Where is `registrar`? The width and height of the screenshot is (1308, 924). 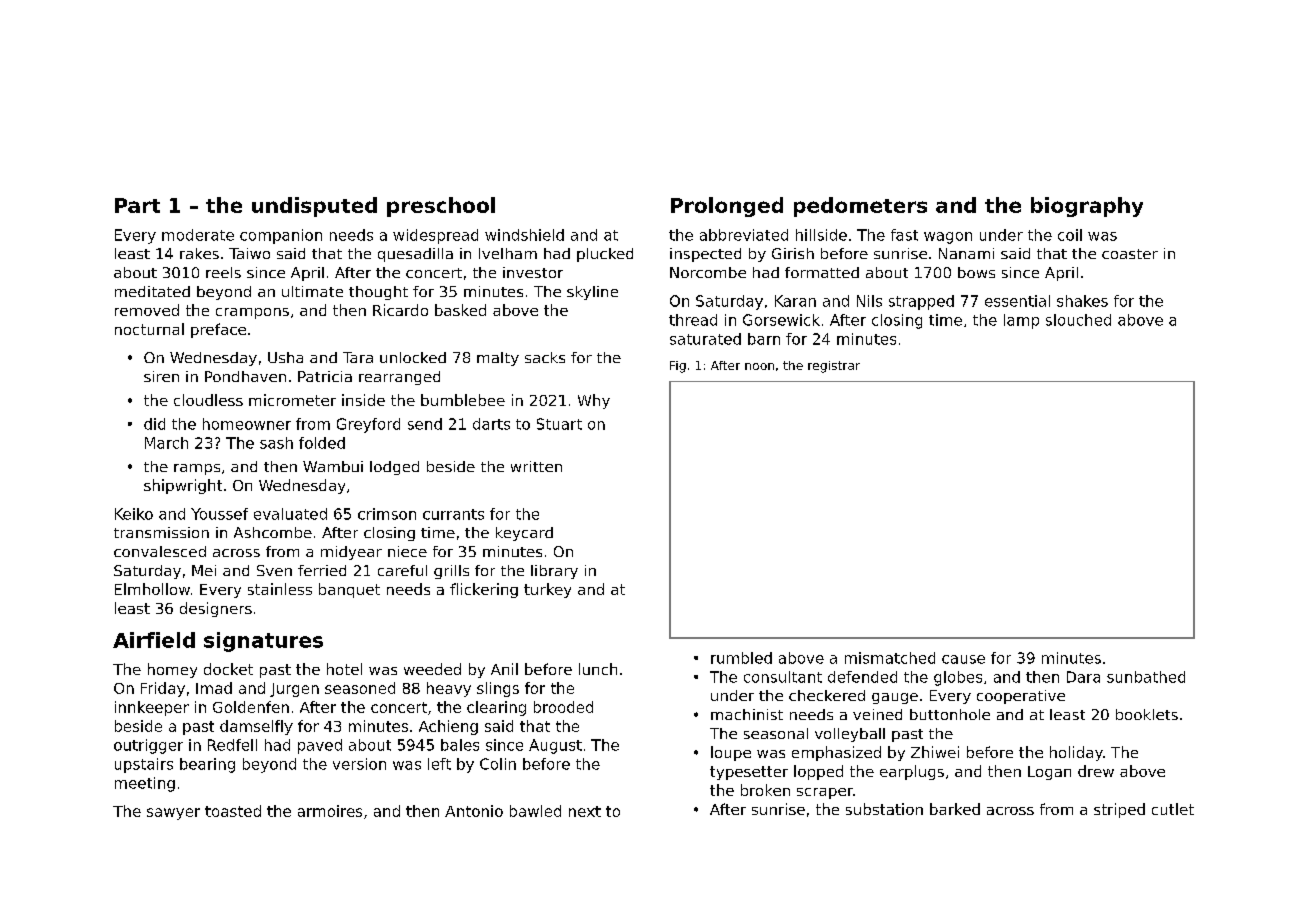
registrar is located at coordinates (834, 367).
